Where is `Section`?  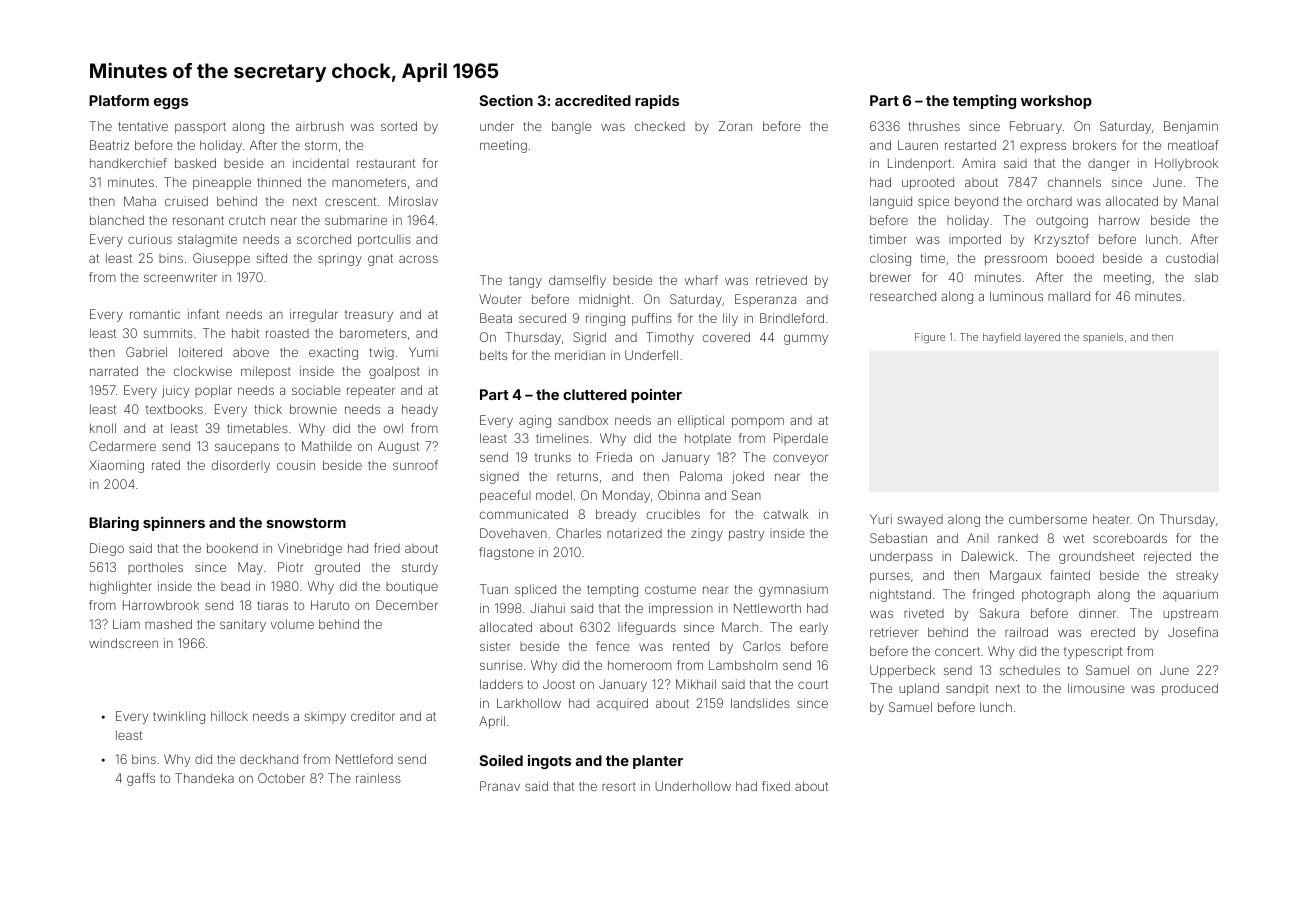 Section is located at coordinates (506, 100).
